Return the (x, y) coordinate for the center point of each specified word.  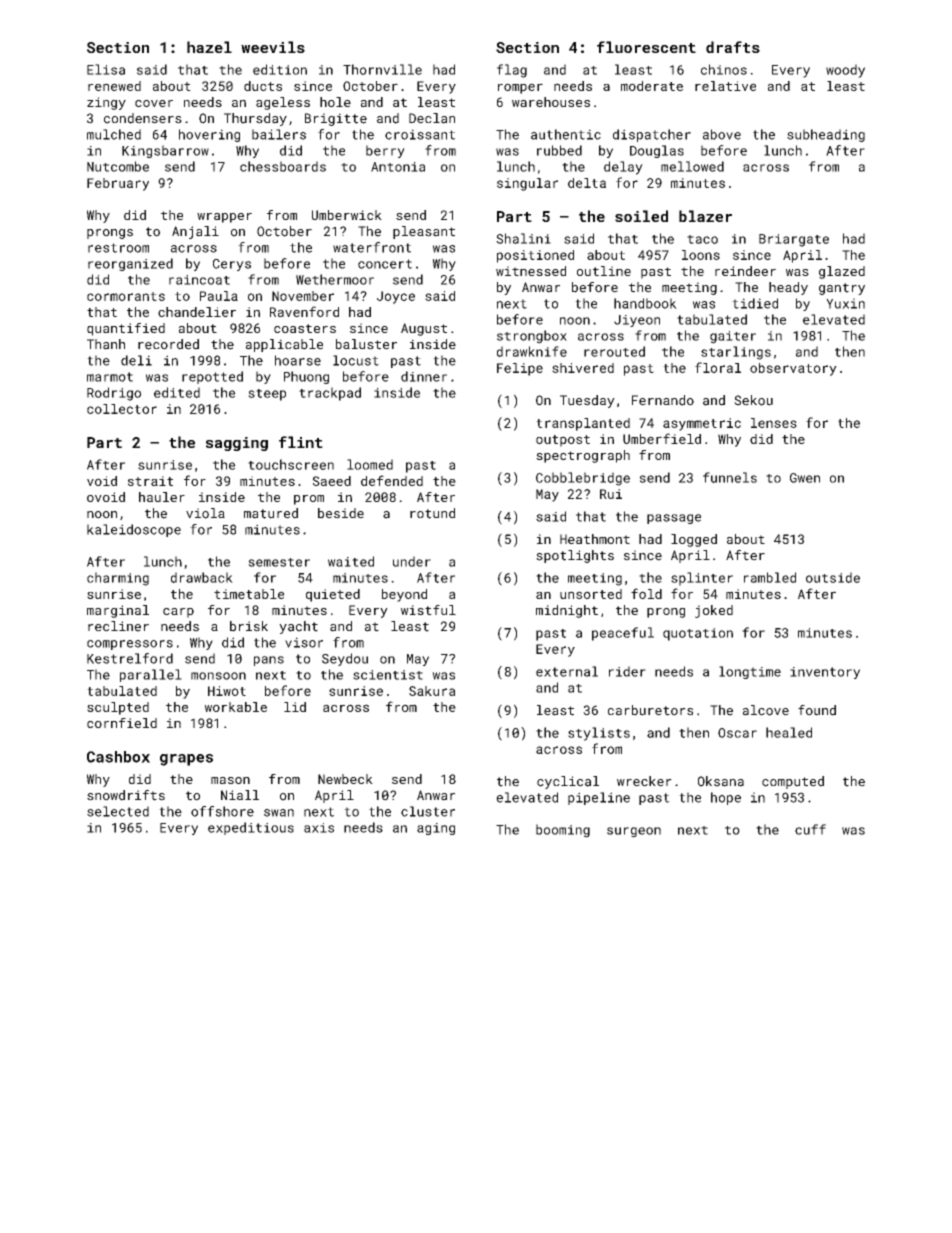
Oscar (737, 733)
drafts (733, 47)
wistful (428, 610)
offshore (222, 811)
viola (205, 513)
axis (319, 828)
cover (154, 103)
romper (520, 88)
